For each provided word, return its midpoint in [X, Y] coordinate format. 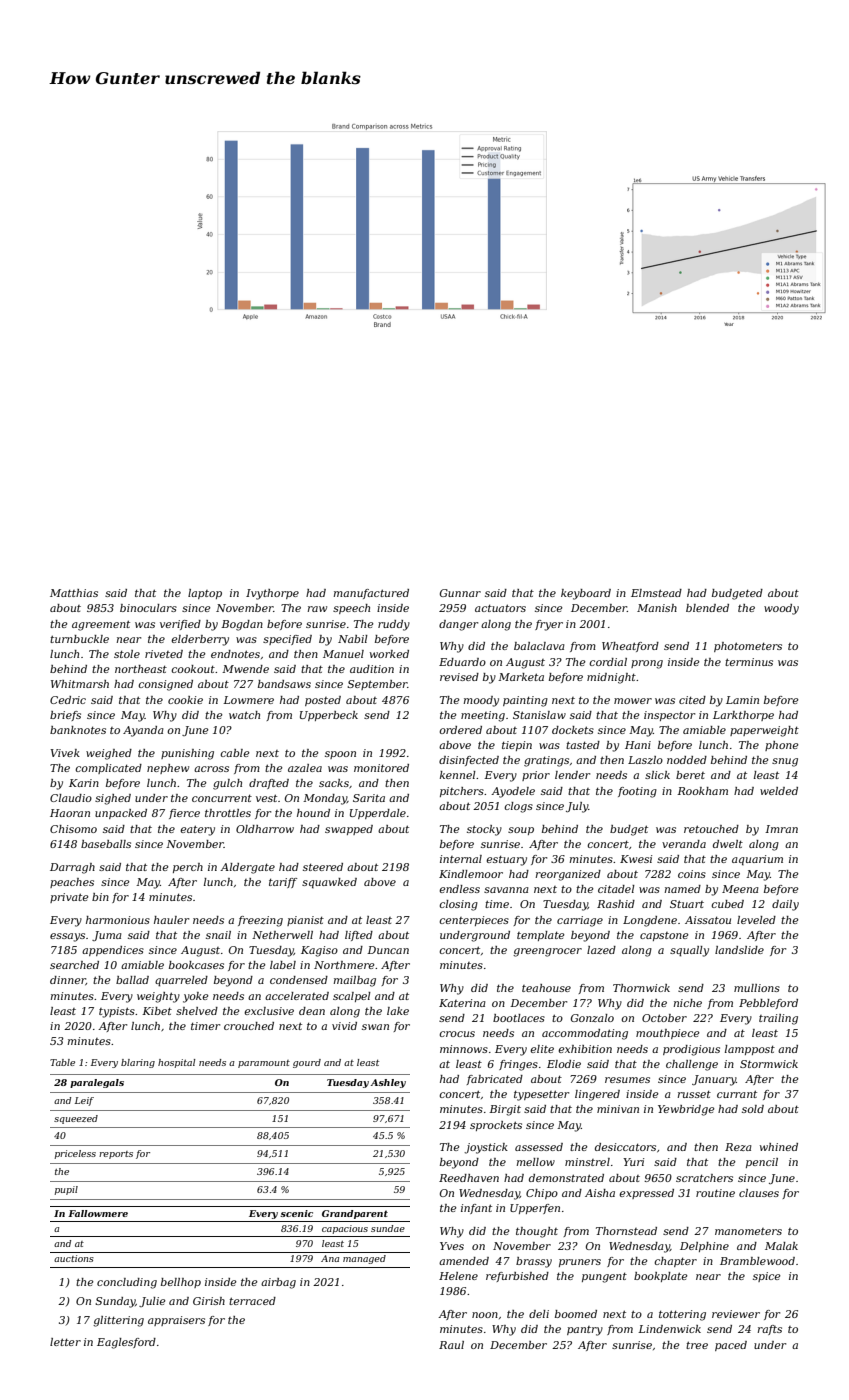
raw [317, 609]
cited [692, 700]
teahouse [546, 988]
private [69, 898]
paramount [264, 1064]
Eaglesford [126, 1343]
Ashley [388, 1083]
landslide [739, 950]
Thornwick [641, 988]
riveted [164, 654]
